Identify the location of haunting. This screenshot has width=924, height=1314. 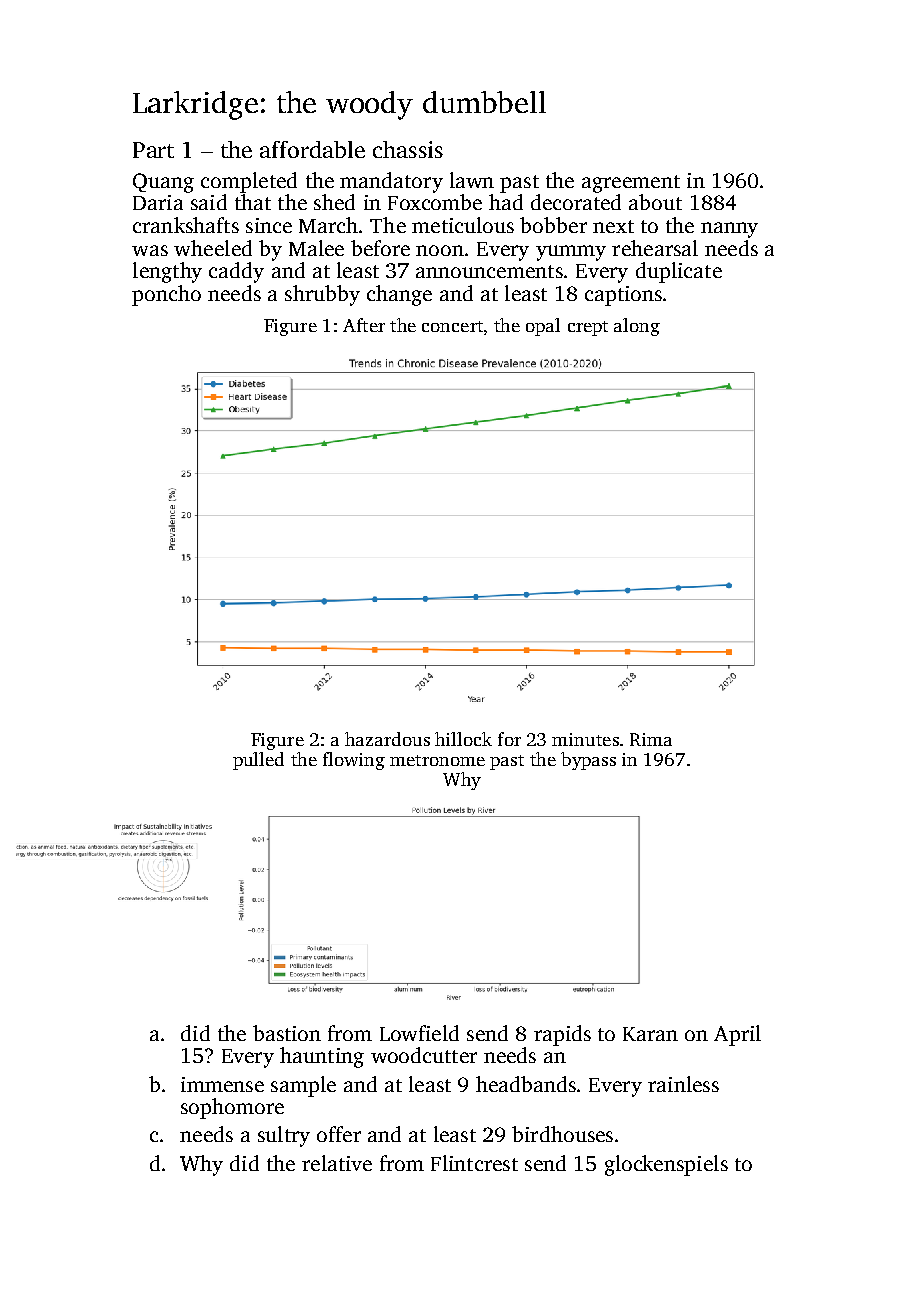
(322, 1057).
